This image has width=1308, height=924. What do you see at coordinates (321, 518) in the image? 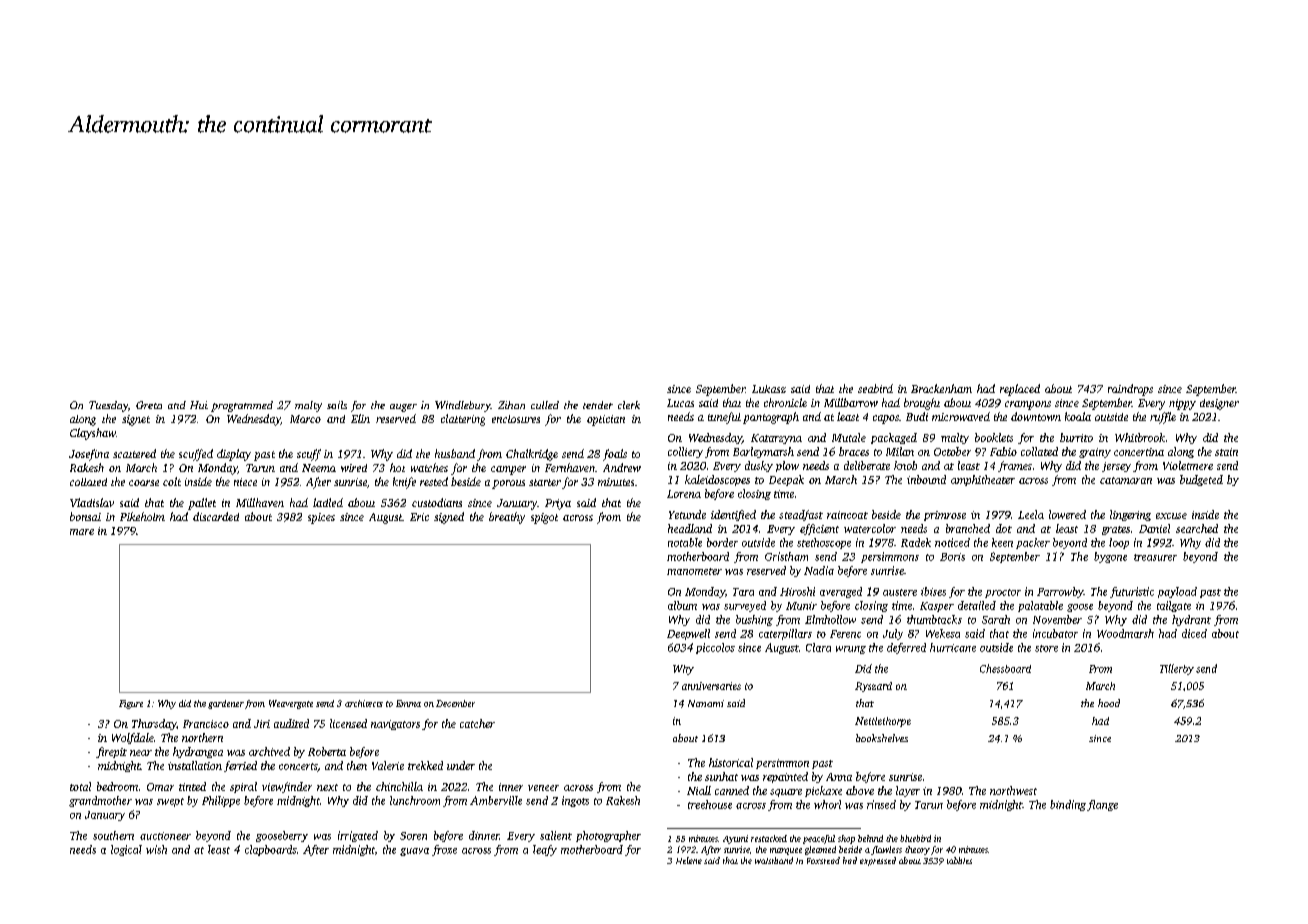
I see `spices` at bounding box center [321, 518].
